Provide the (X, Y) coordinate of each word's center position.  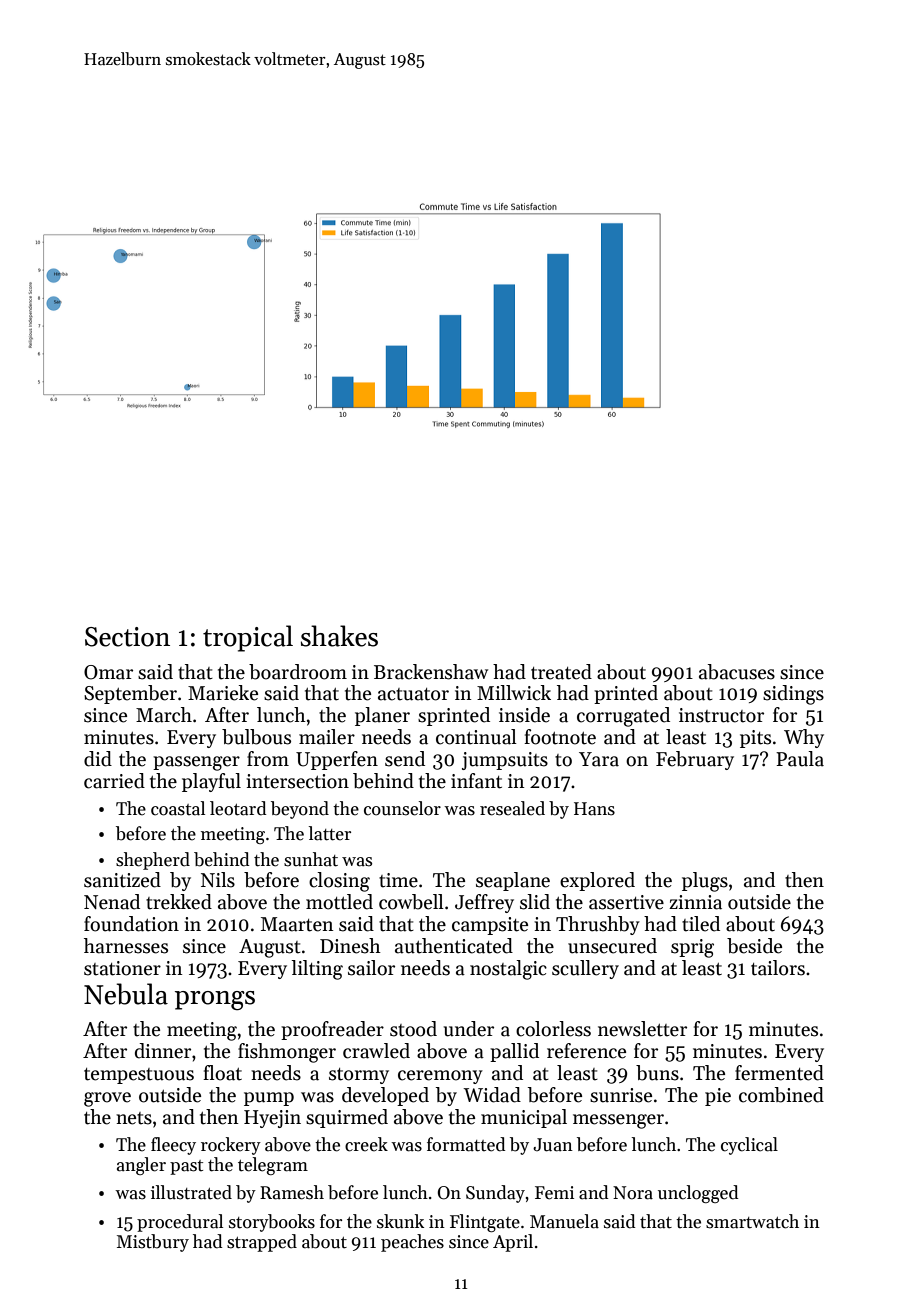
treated (561, 672)
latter (329, 833)
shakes (339, 636)
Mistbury (153, 1243)
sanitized (122, 880)
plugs (705, 882)
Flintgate (485, 1223)
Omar (108, 672)
